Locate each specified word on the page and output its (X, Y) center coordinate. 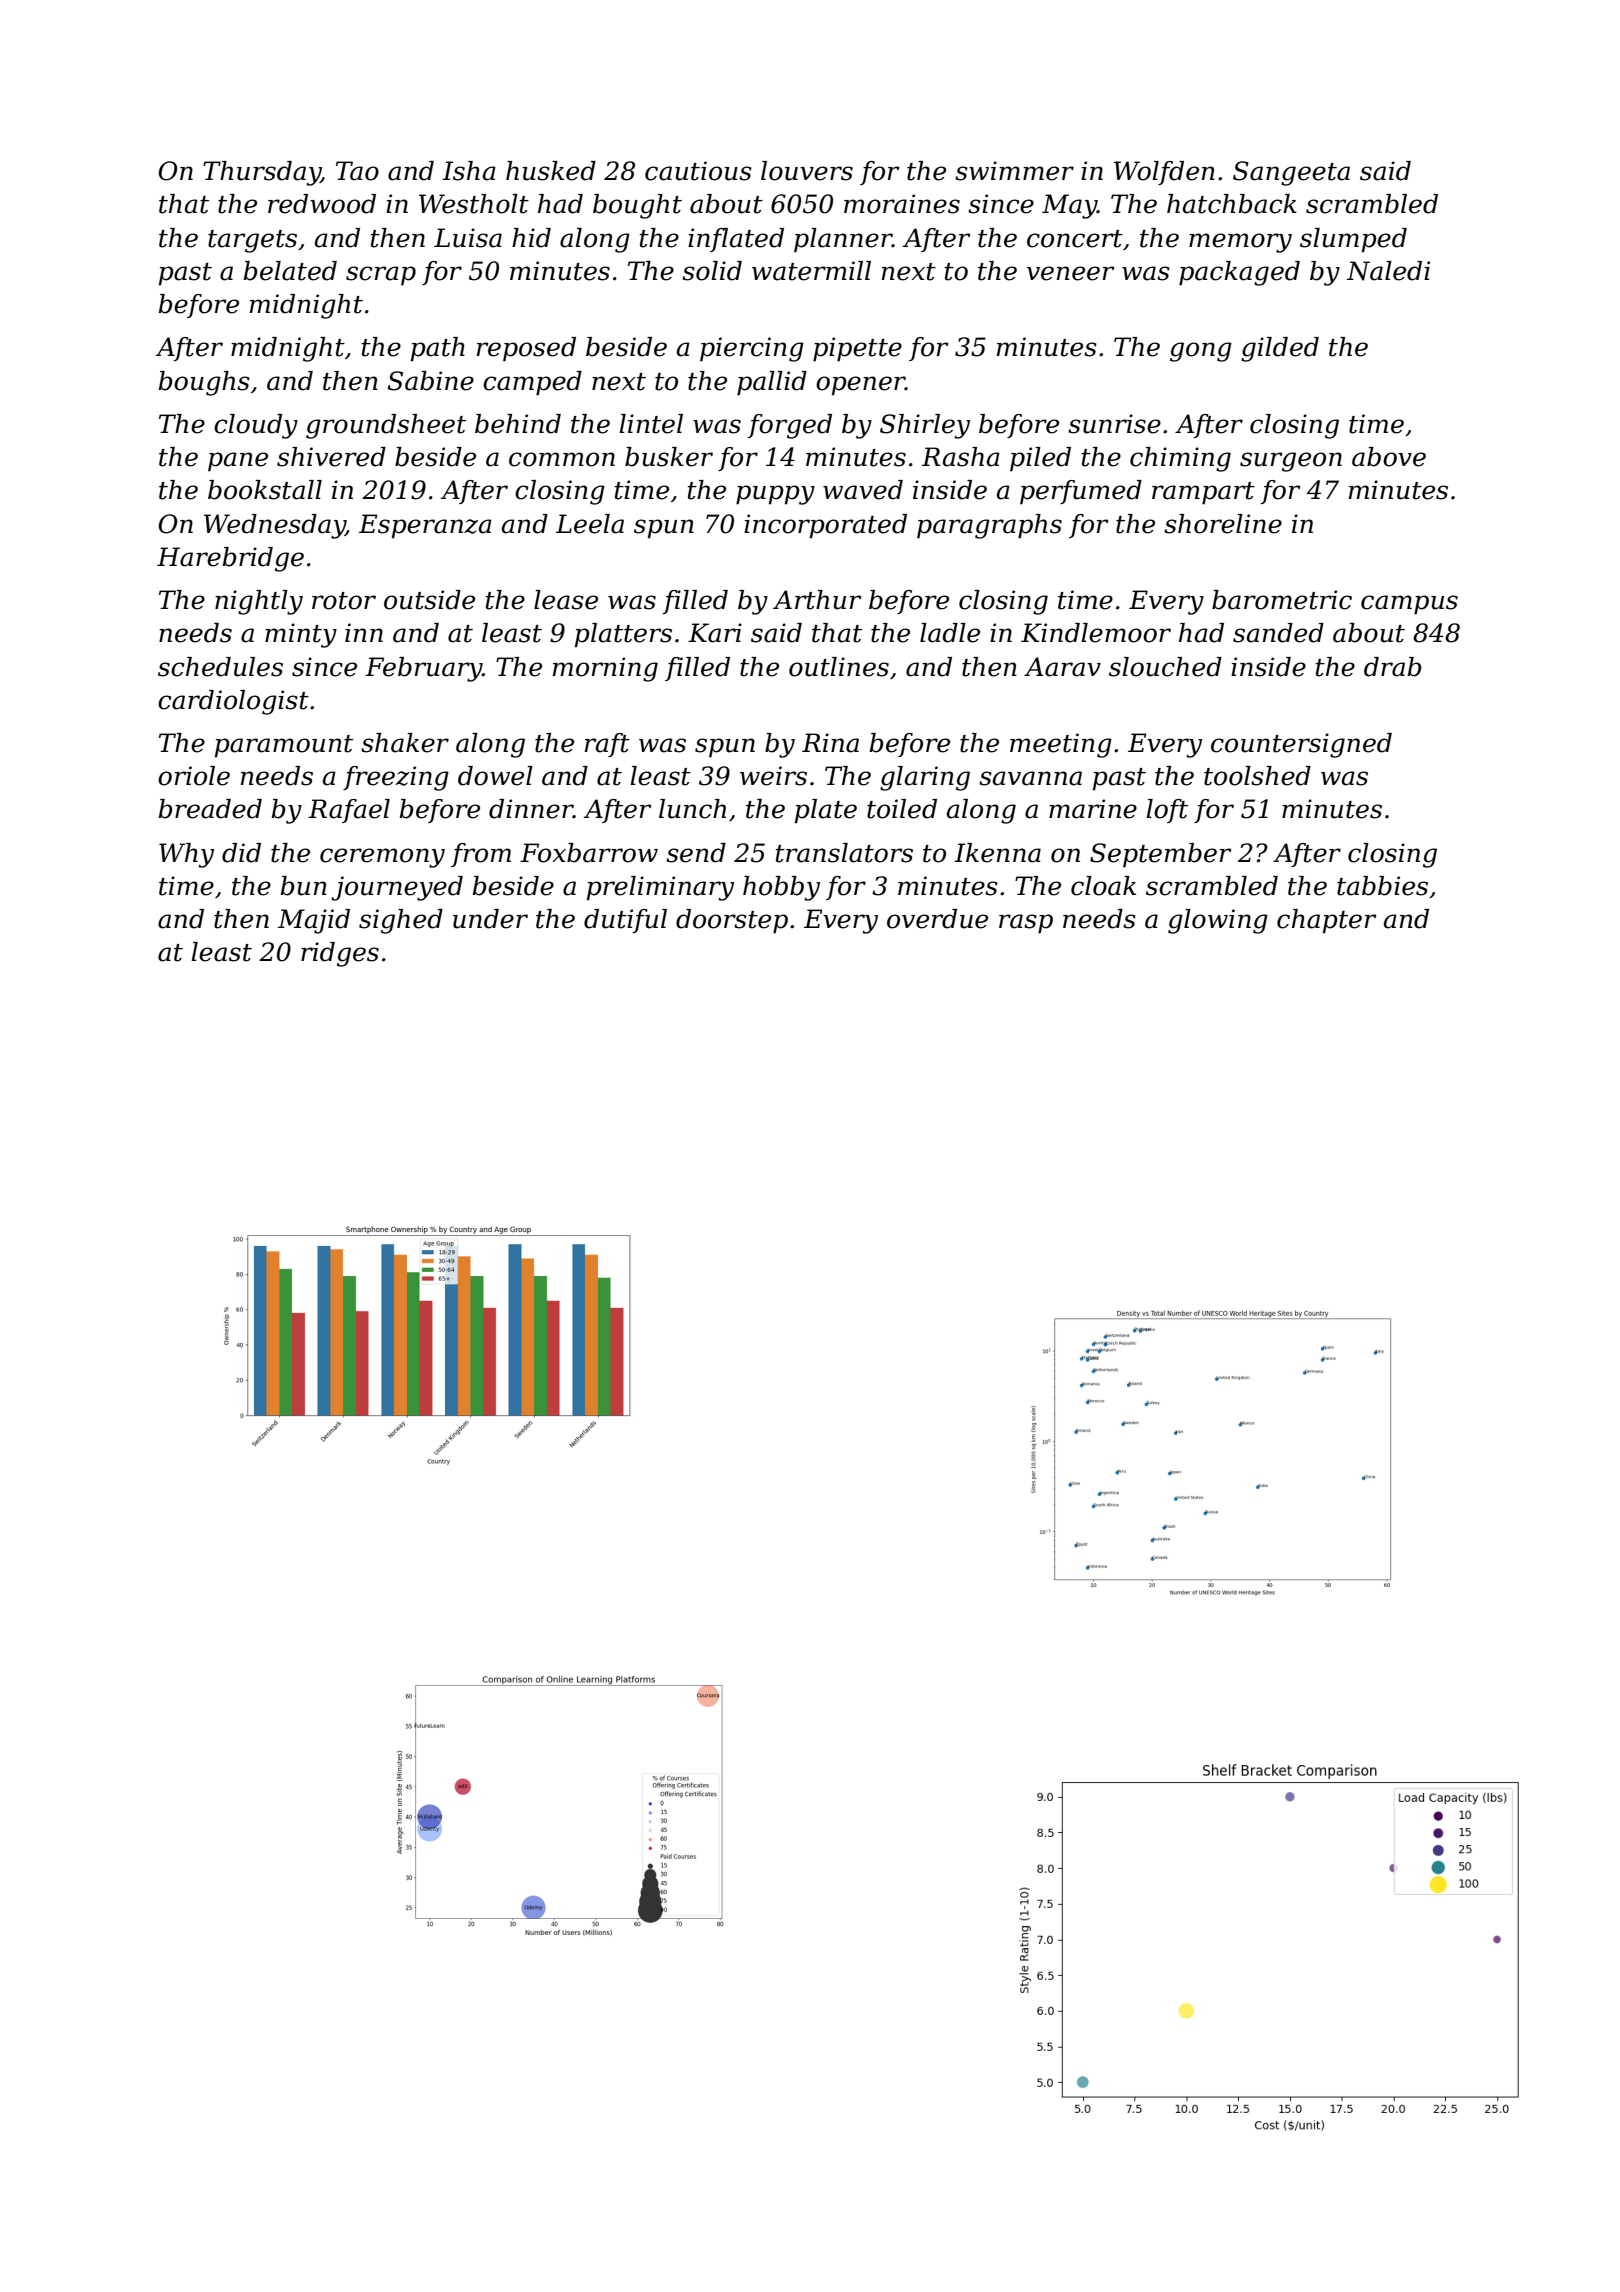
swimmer (1014, 171)
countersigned (1301, 745)
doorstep (732, 921)
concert (1075, 239)
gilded (1280, 349)
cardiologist (233, 702)
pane (238, 462)
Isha (469, 171)
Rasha (961, 457)
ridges (340, 954)
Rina (830, 743)
